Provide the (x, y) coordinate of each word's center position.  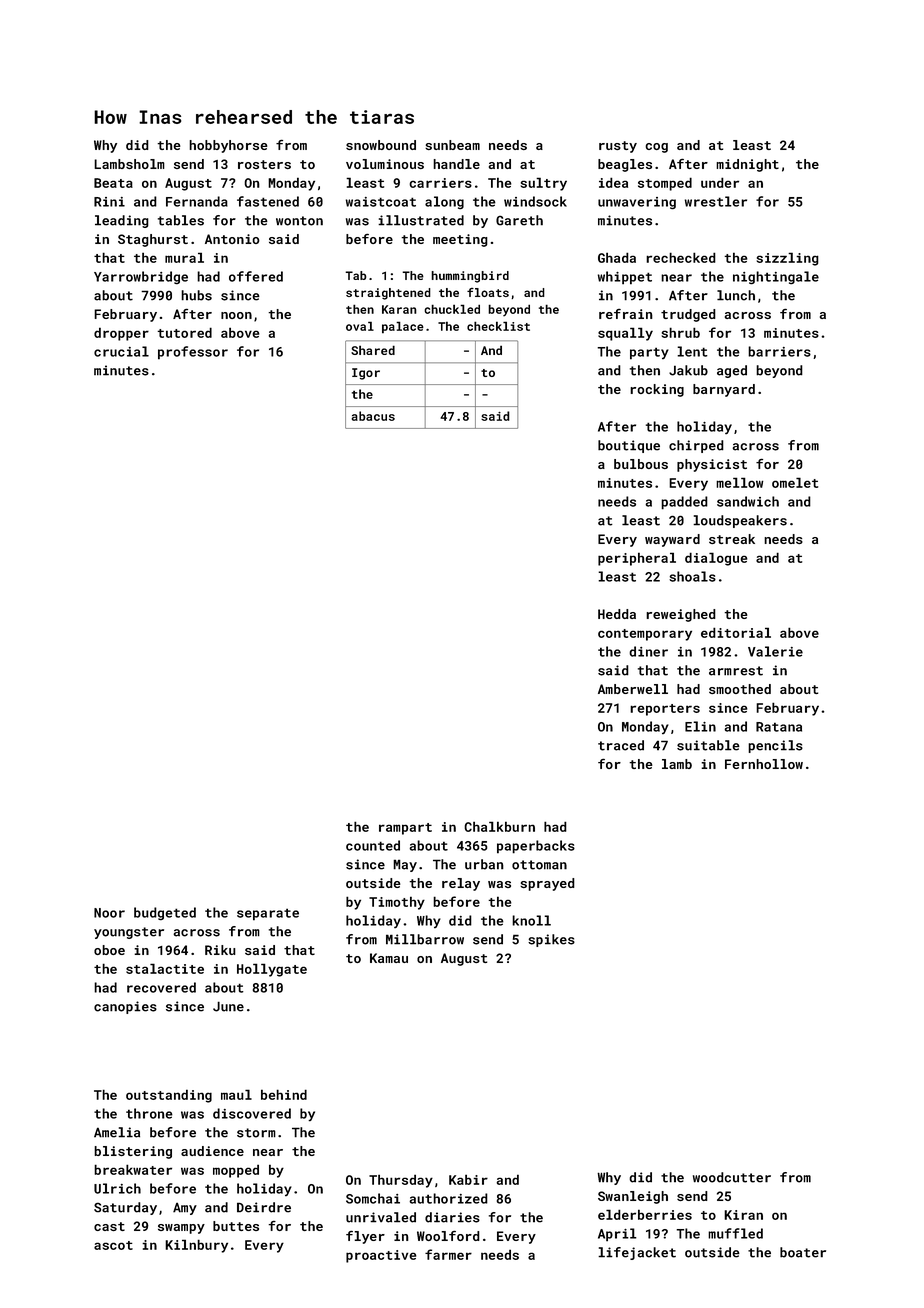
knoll (531, 920)
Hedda (617, 614)
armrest (736, 671)
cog (656, 148)
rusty (618, 147)
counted (373, 845)
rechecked (681, 257)
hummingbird (470, 277)
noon (236, 315)
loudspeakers (740, 521)
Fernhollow (764, 764)
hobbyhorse (229, 146)
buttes (236, 1226)
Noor (109, 913)
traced (621, 745)
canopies (125, 1007)
